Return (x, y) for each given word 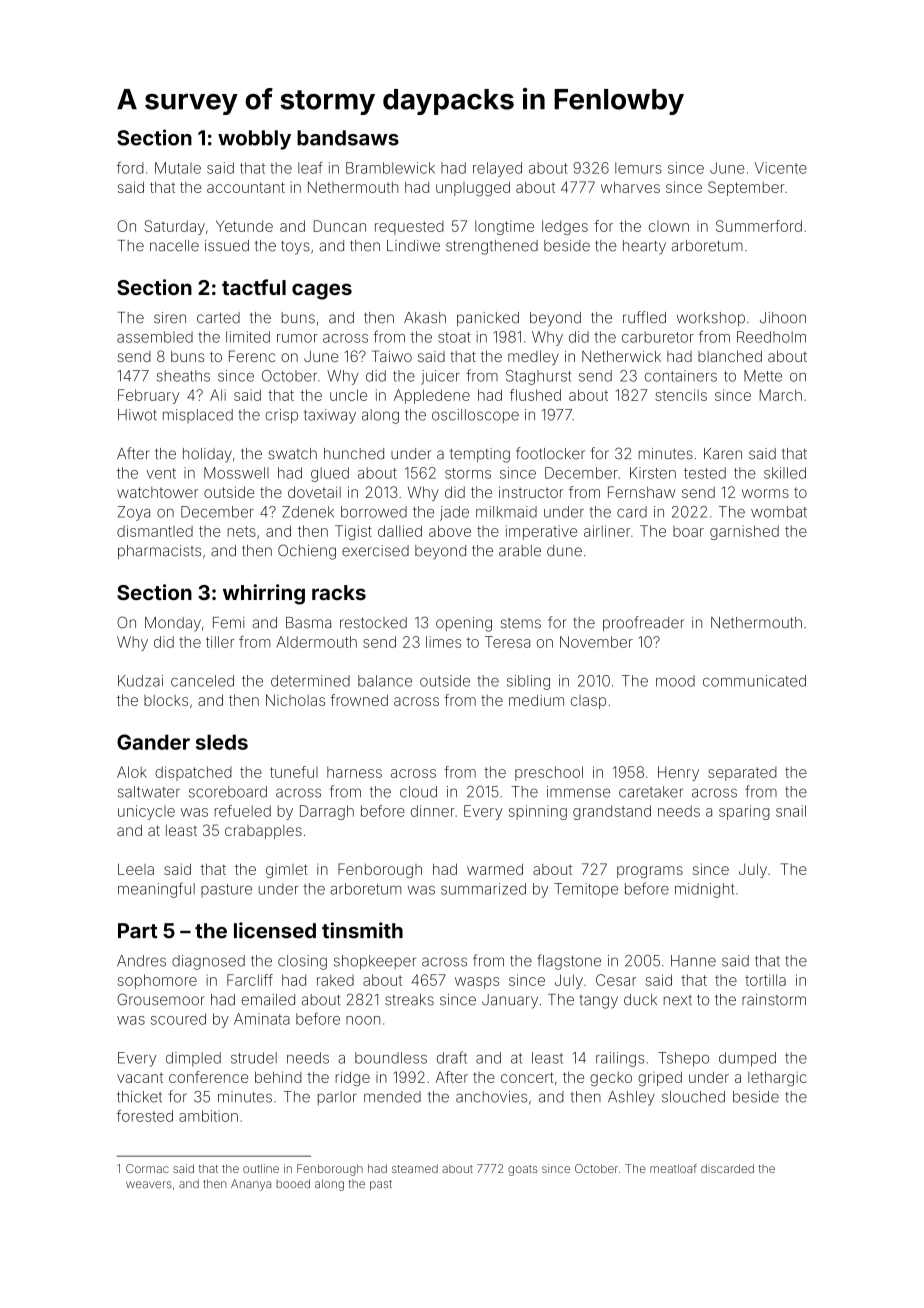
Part (138, 931)
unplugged (473, 188)
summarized (483, 889)
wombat (779, 512)
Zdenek (308, 512)
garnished (744, 532)
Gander (153, 742)
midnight (704, 890)
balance (385, 681)
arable (520, 551)
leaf (310, 167)
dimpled (193, 1059)
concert (527, 1077)
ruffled (644, 317)
